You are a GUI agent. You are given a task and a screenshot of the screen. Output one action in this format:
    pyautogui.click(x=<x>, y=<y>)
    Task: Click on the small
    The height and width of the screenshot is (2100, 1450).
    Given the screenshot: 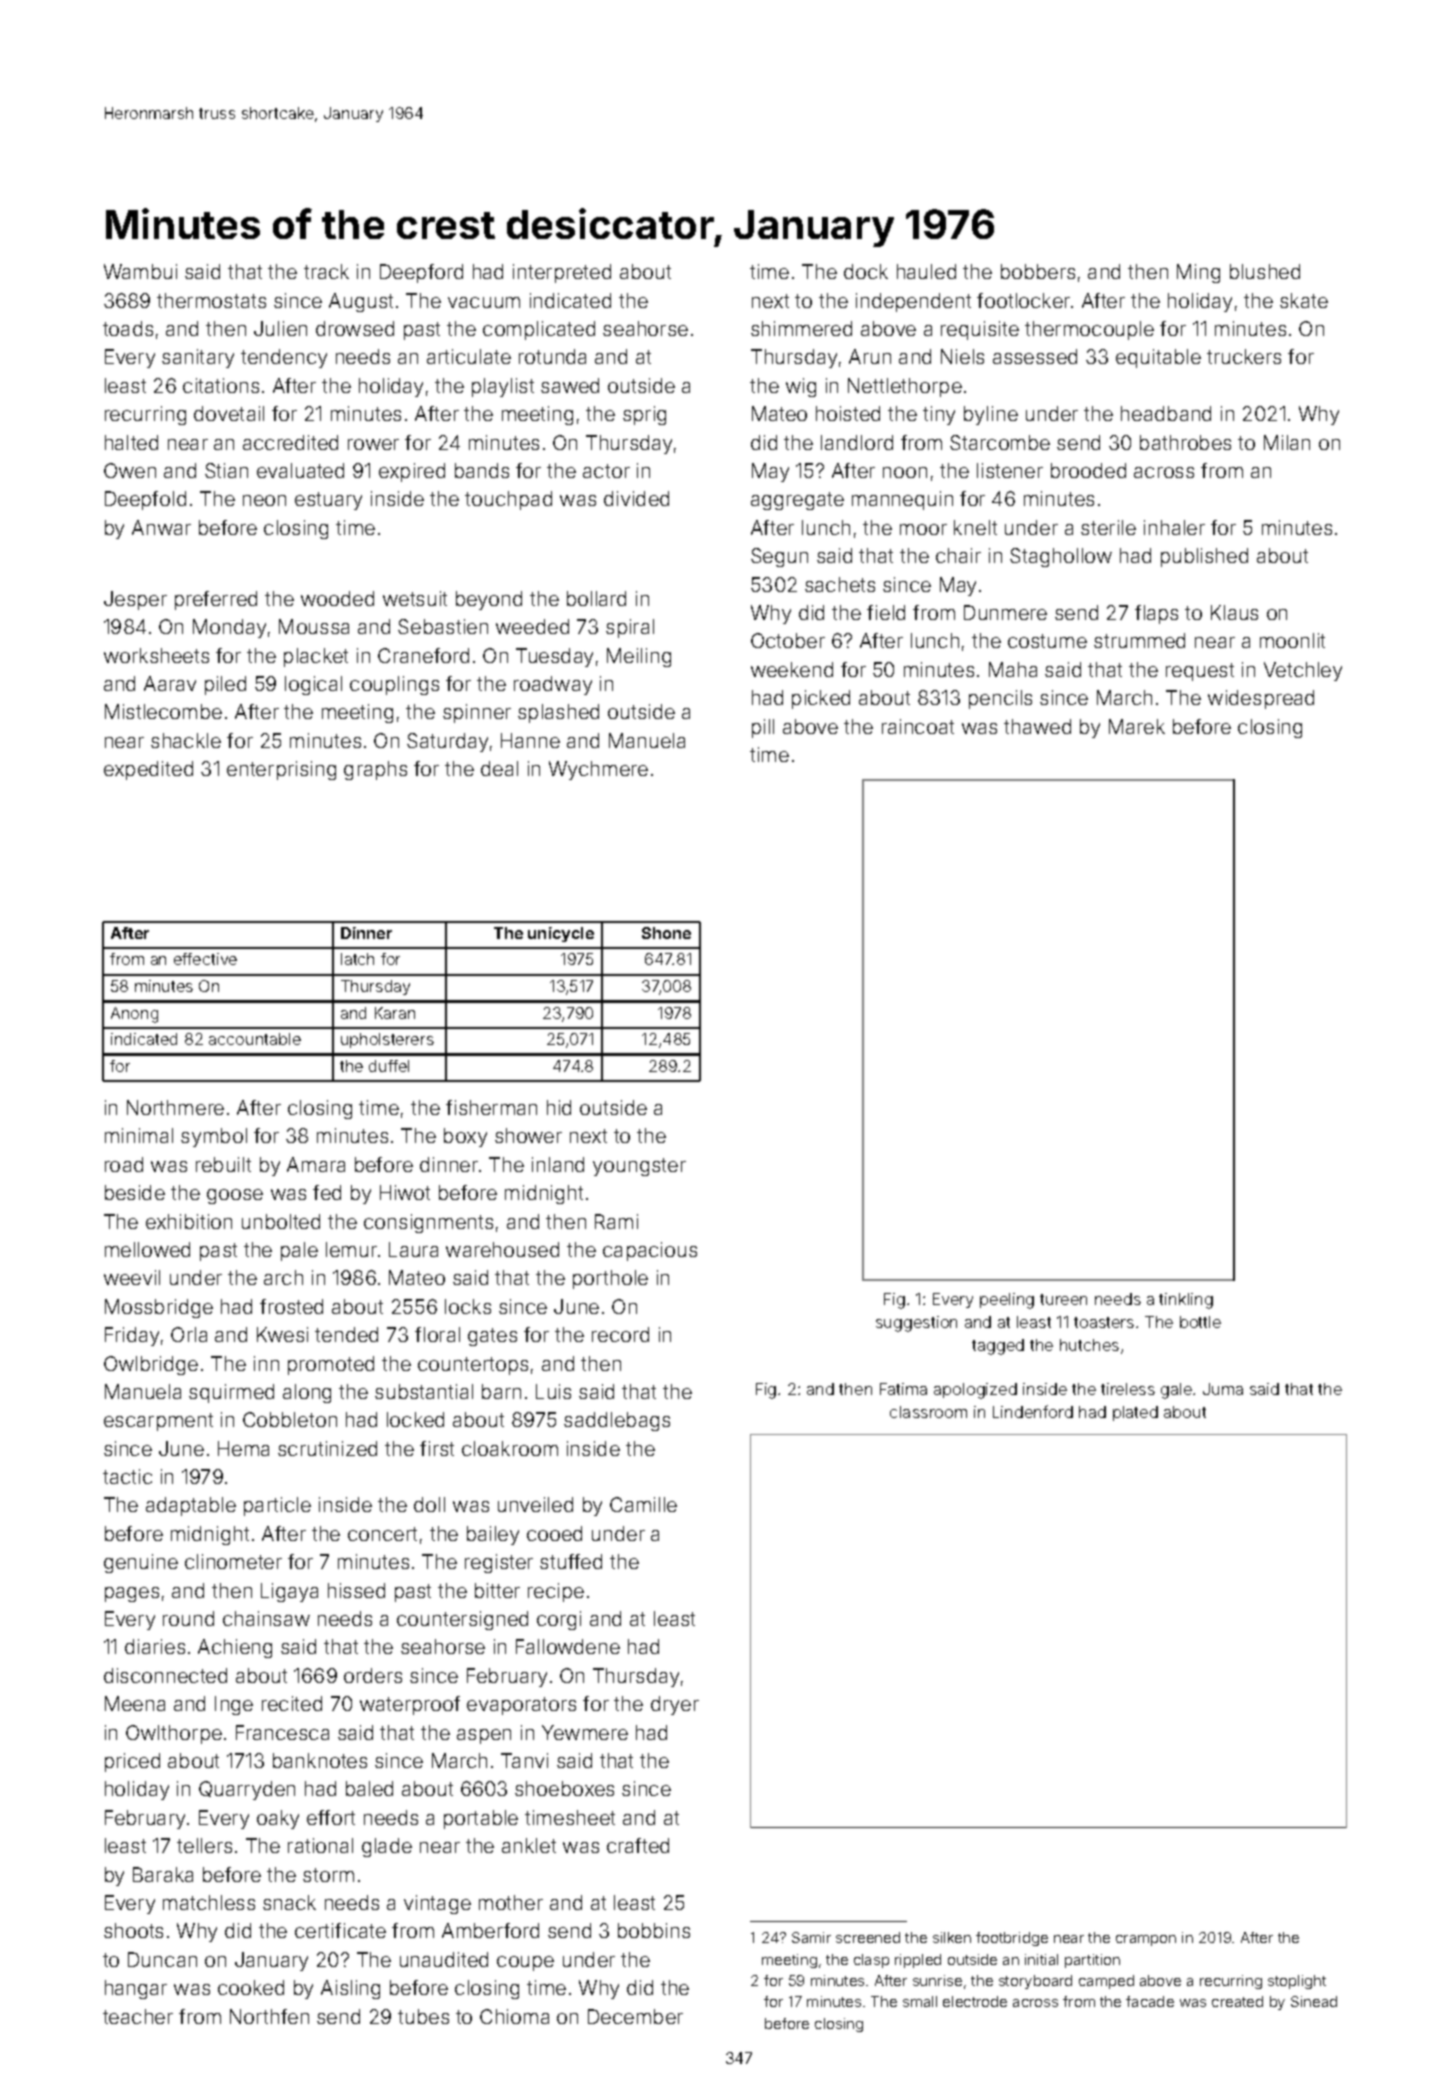 What is the action you would take?
    pyautogui.click(x=920, y=2001)
